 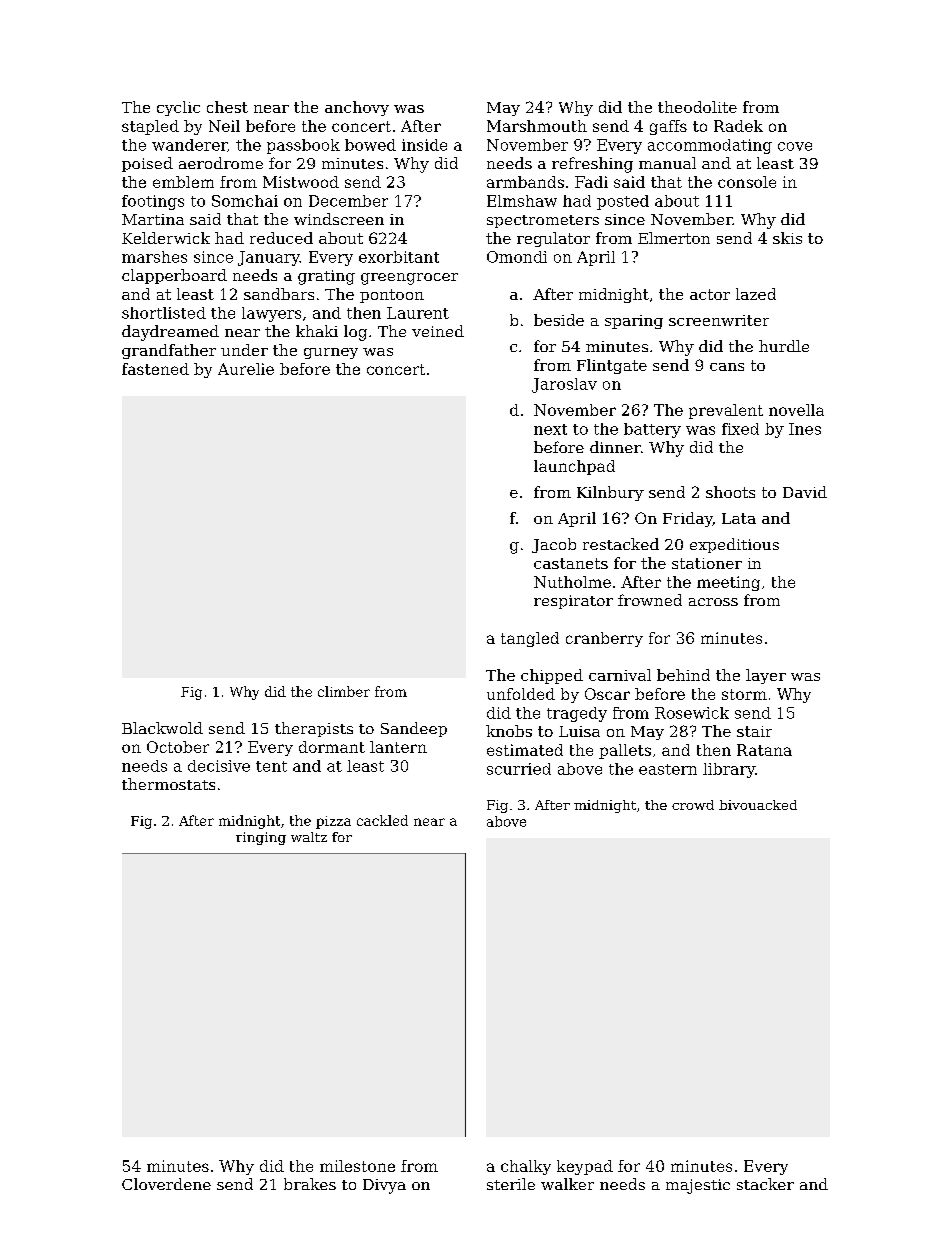 I want to click on exorbitant, so click(x=399, y=257).
